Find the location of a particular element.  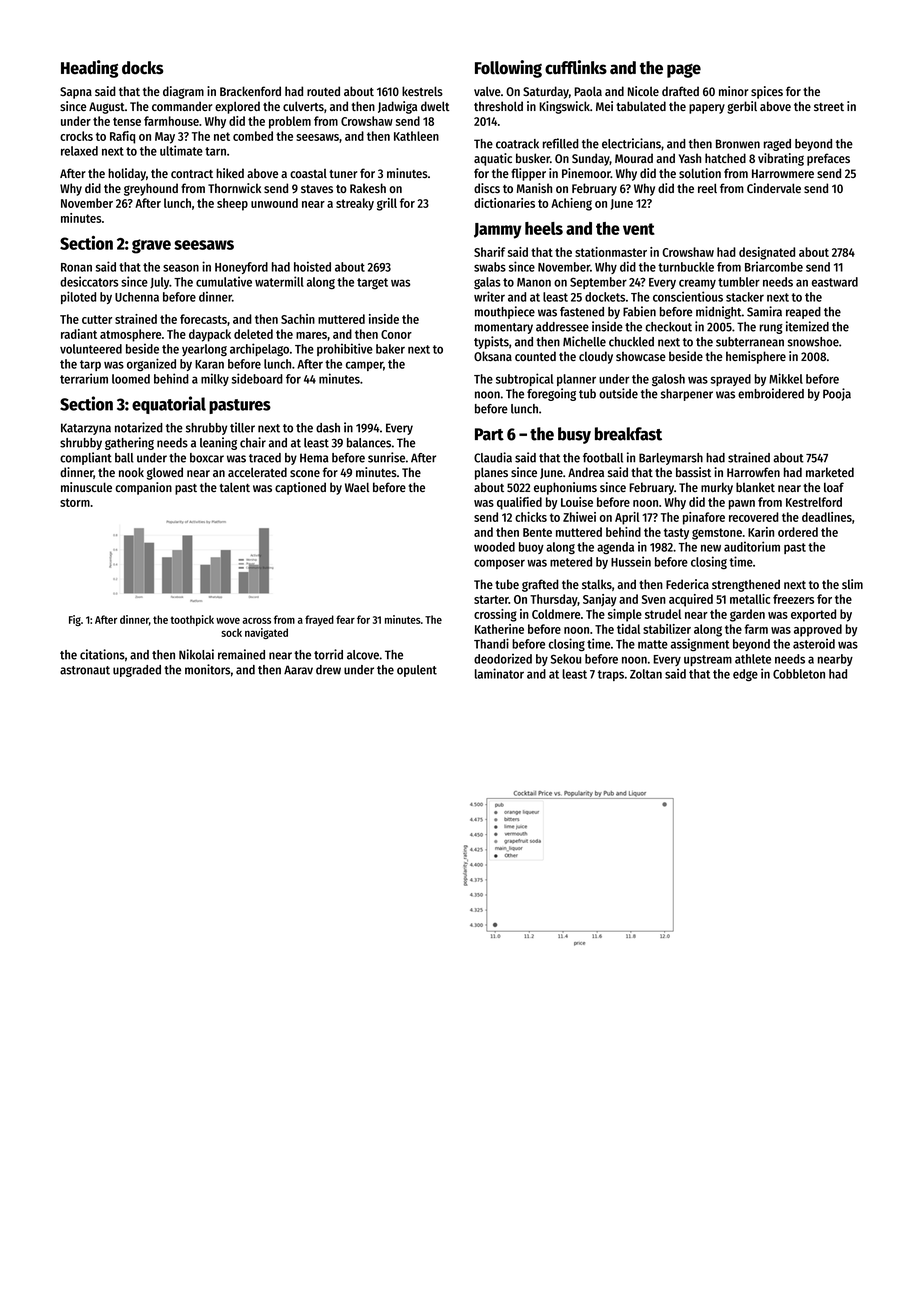

Sapna is located at coordinates (76, 93).
